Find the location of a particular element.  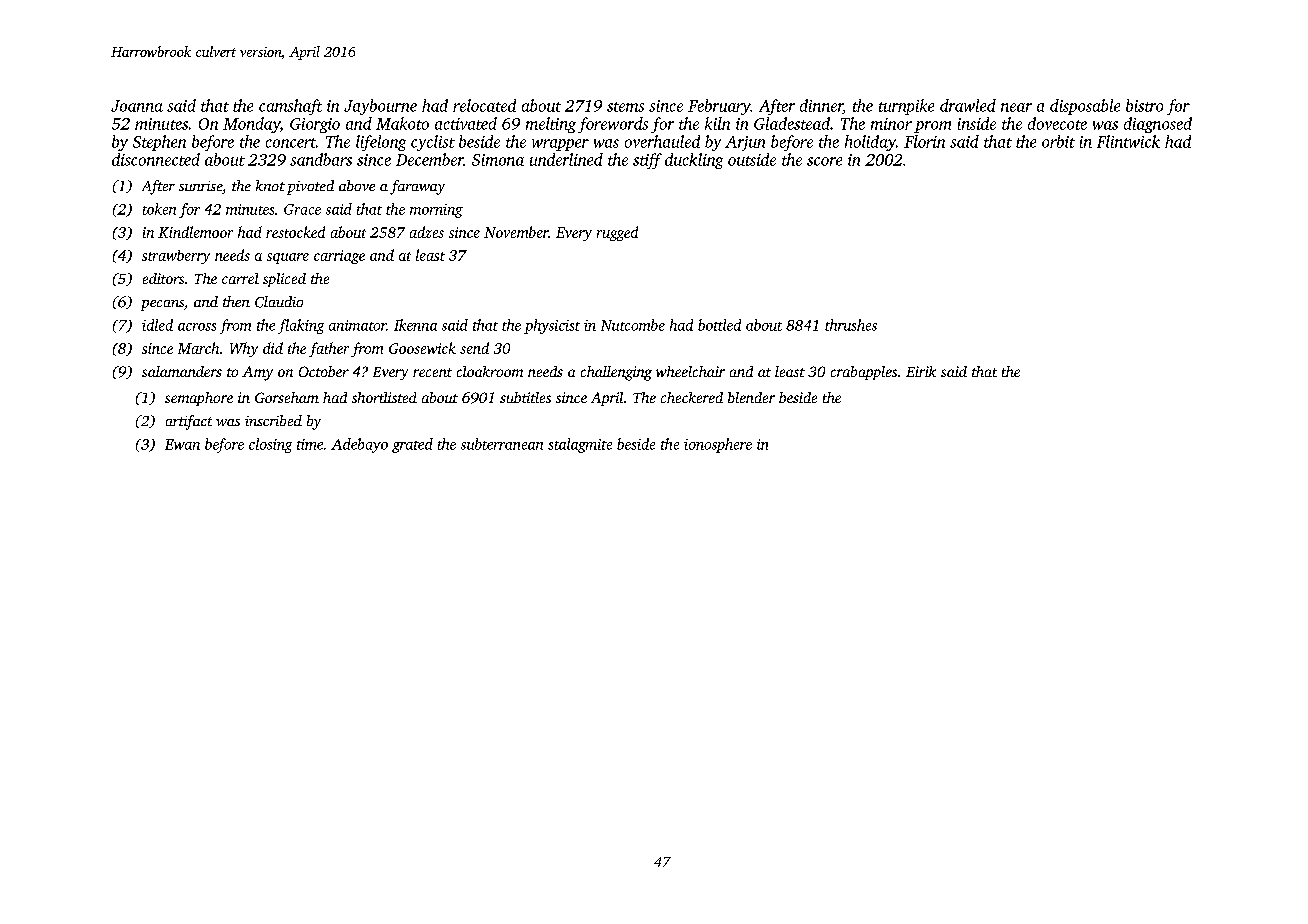

Ewan is located at coordinates (182, 444).
